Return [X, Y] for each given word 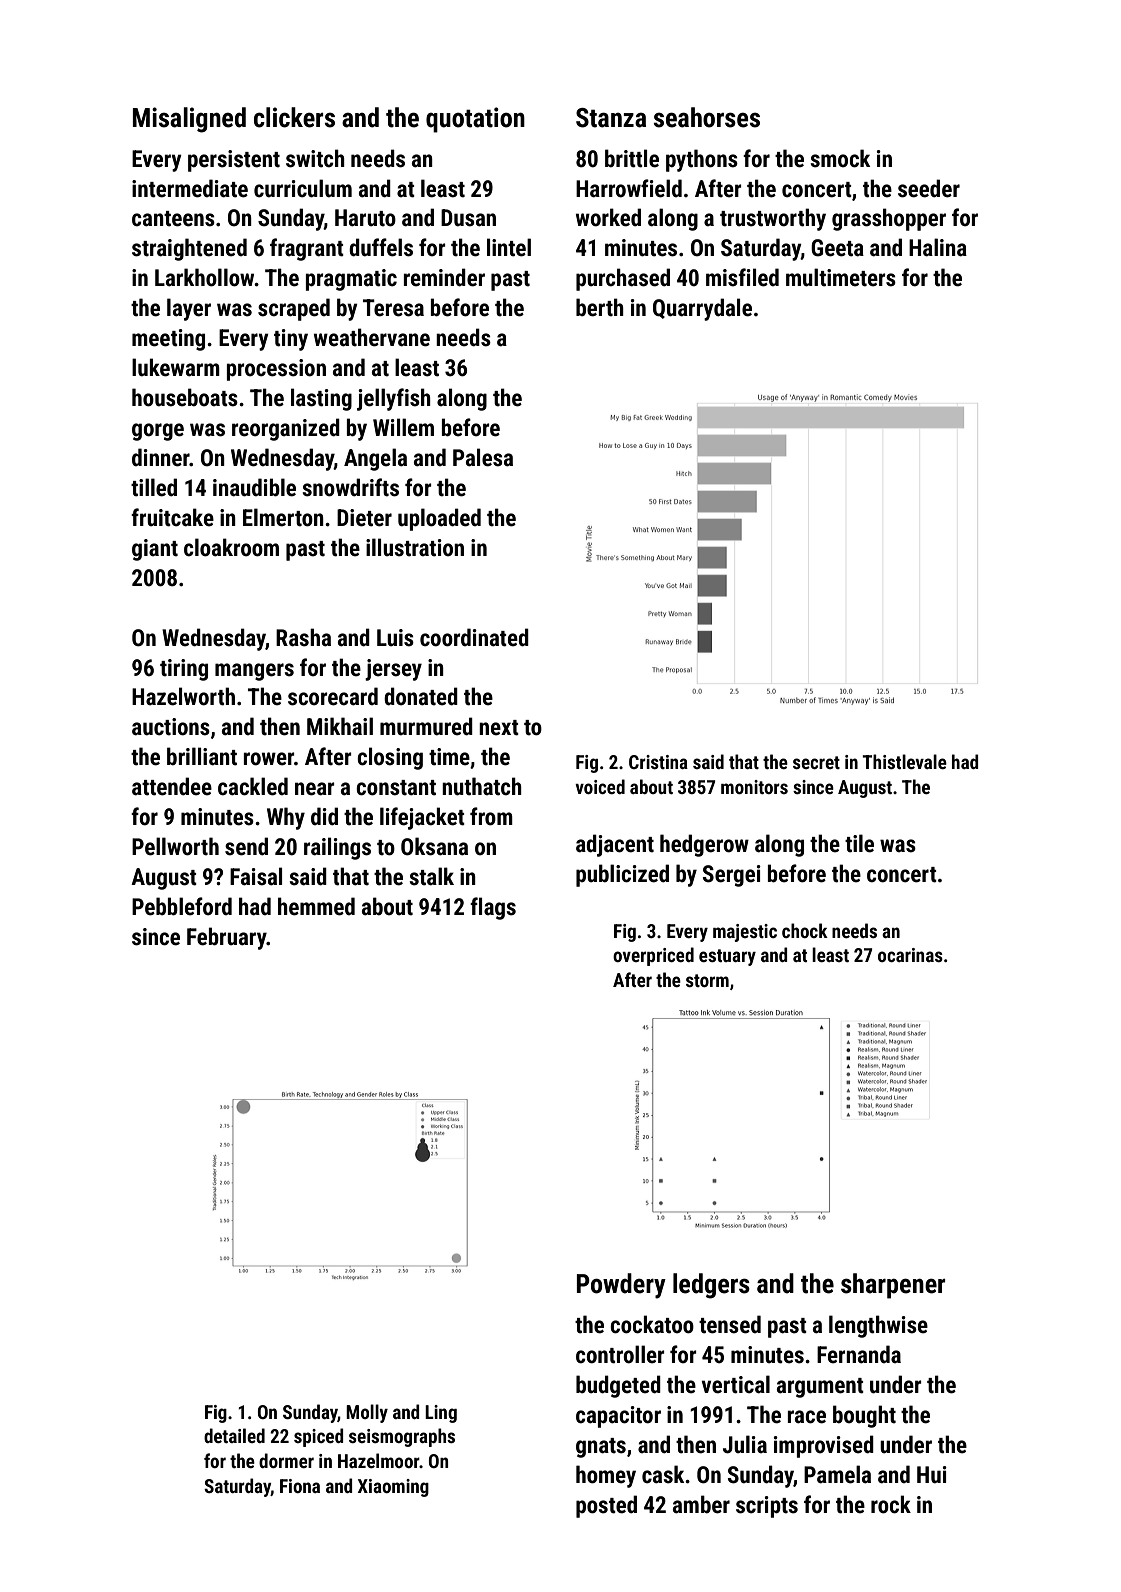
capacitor [618, 1417]
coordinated [474, 637]
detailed [234, 1435]
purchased [623, 279]
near [315, 789]
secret [816, 762]
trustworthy [773, 219]
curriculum [303, 188]
